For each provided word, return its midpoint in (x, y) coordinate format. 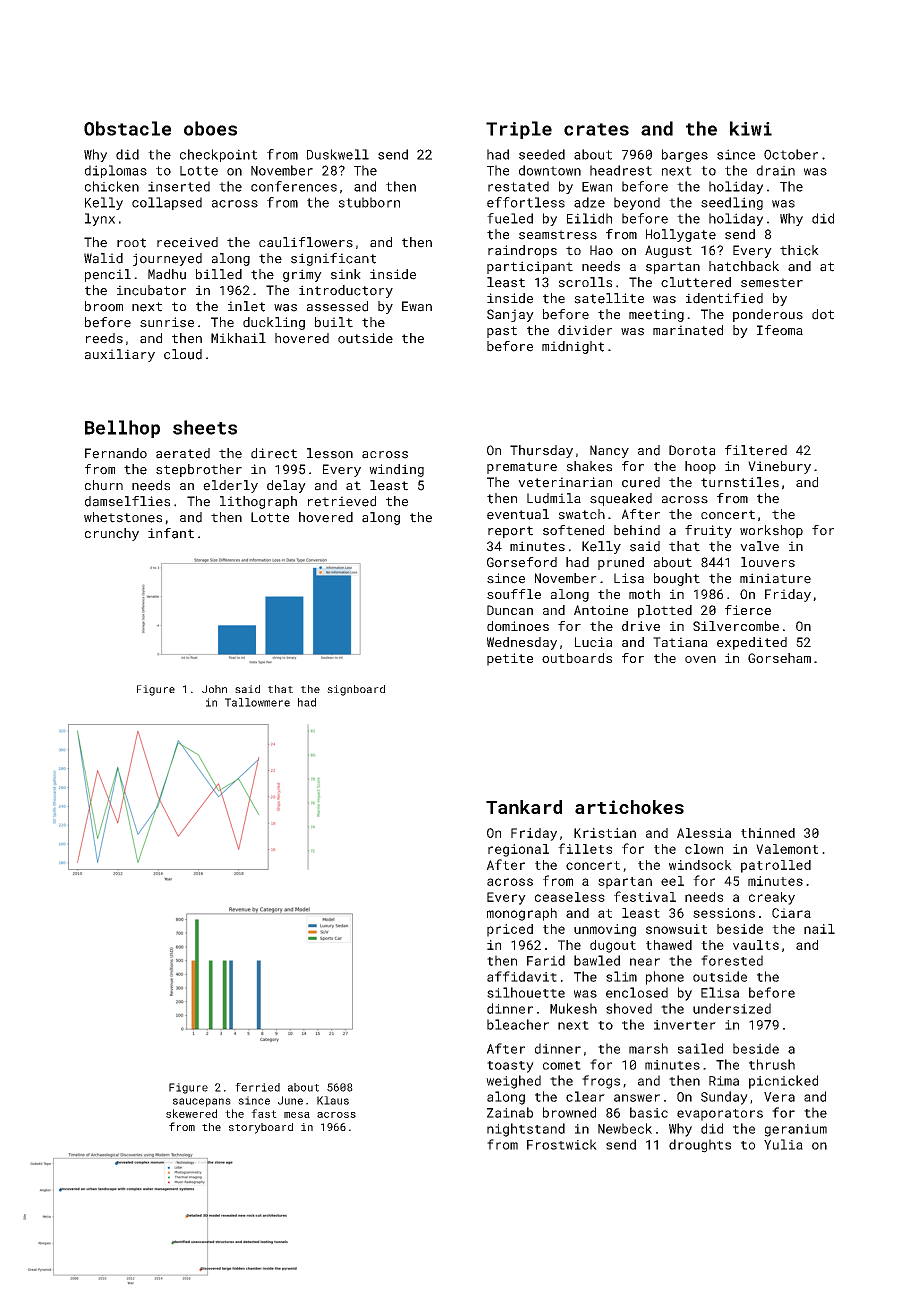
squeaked (621, 499)
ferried (257, 1087)
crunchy (112, 534)
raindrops (522, 251)
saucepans (202, 1102)
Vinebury (779, 467)
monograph (522, 914)
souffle (514, 594)
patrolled (776, 866)
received (187, 242)
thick (799, 250)
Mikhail (238, 338)
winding (396, 470)
